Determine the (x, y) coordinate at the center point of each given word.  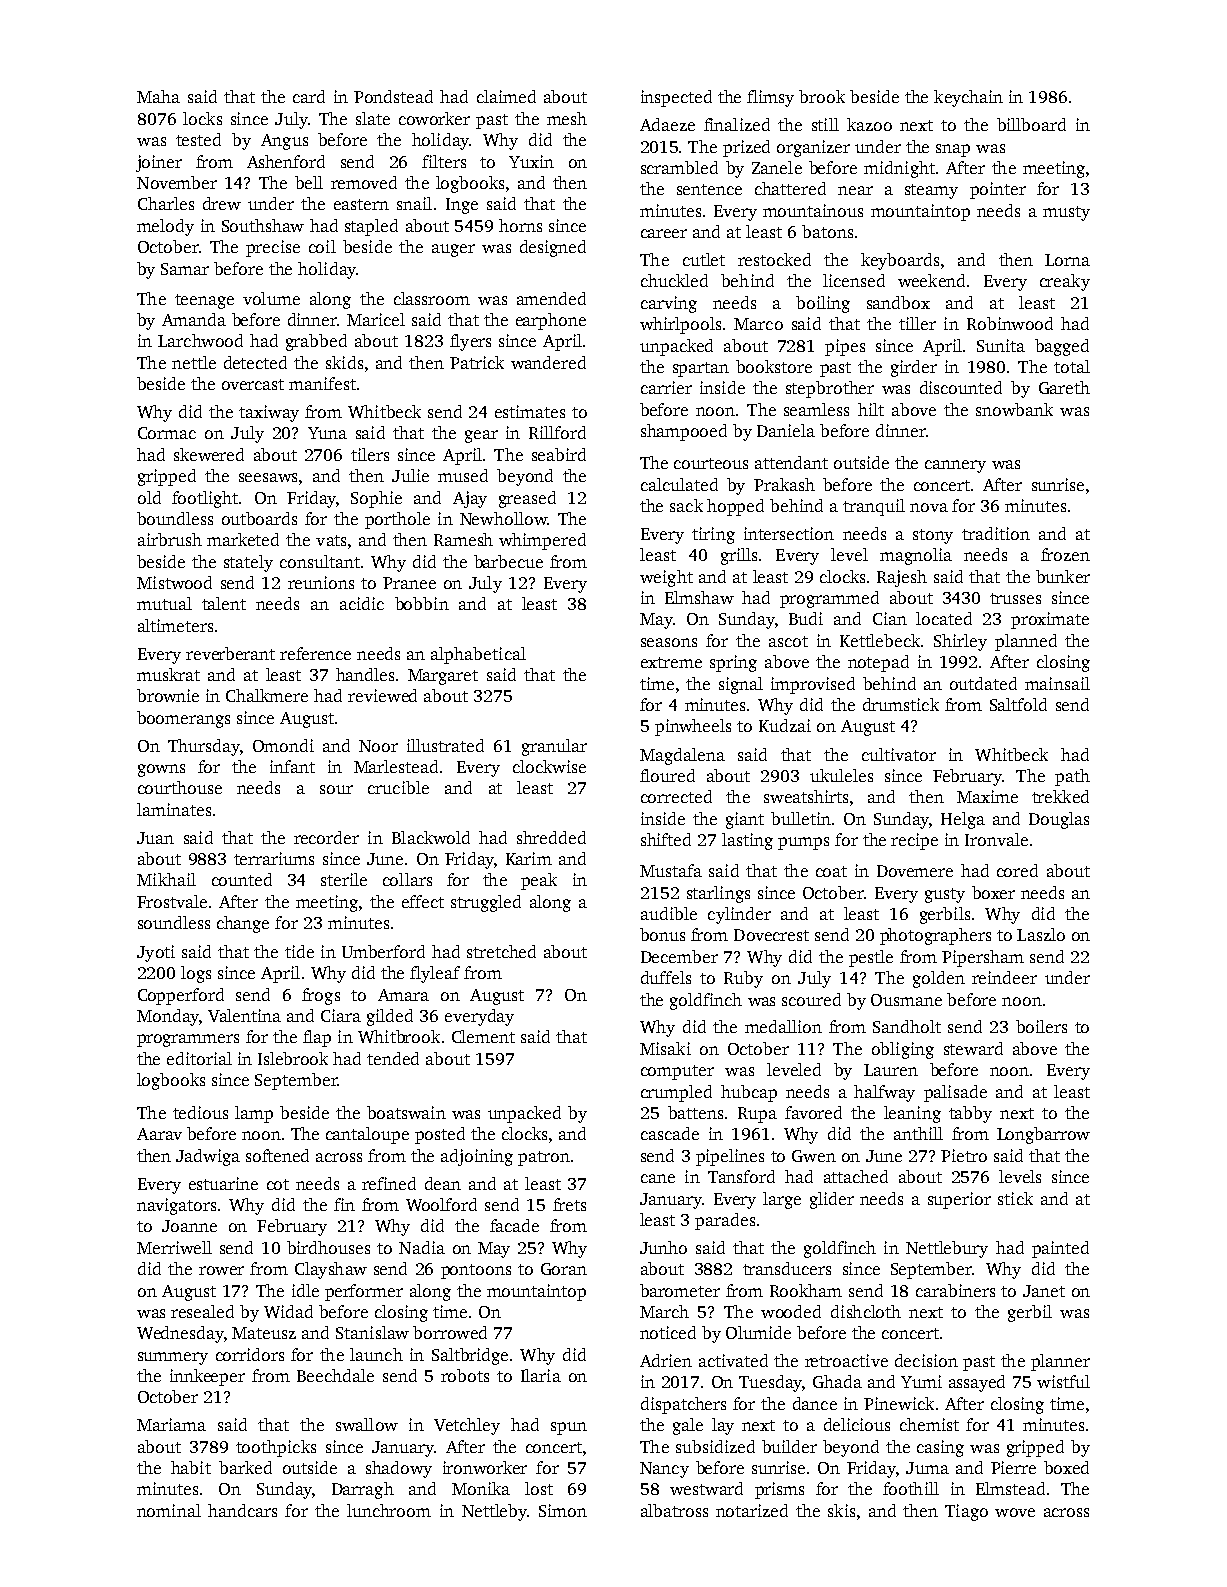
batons (827, 231)
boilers (1041, 1026)
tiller (917, 323)
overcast (253, 384)
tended (393, 1058)
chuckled (674, 280)
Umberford (383, 951)
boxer (993, 892)
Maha (158, 96)
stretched (501, 951)
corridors (250, 1354)
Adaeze (667, 124)
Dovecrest (771, 935)
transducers (787, 1268)
